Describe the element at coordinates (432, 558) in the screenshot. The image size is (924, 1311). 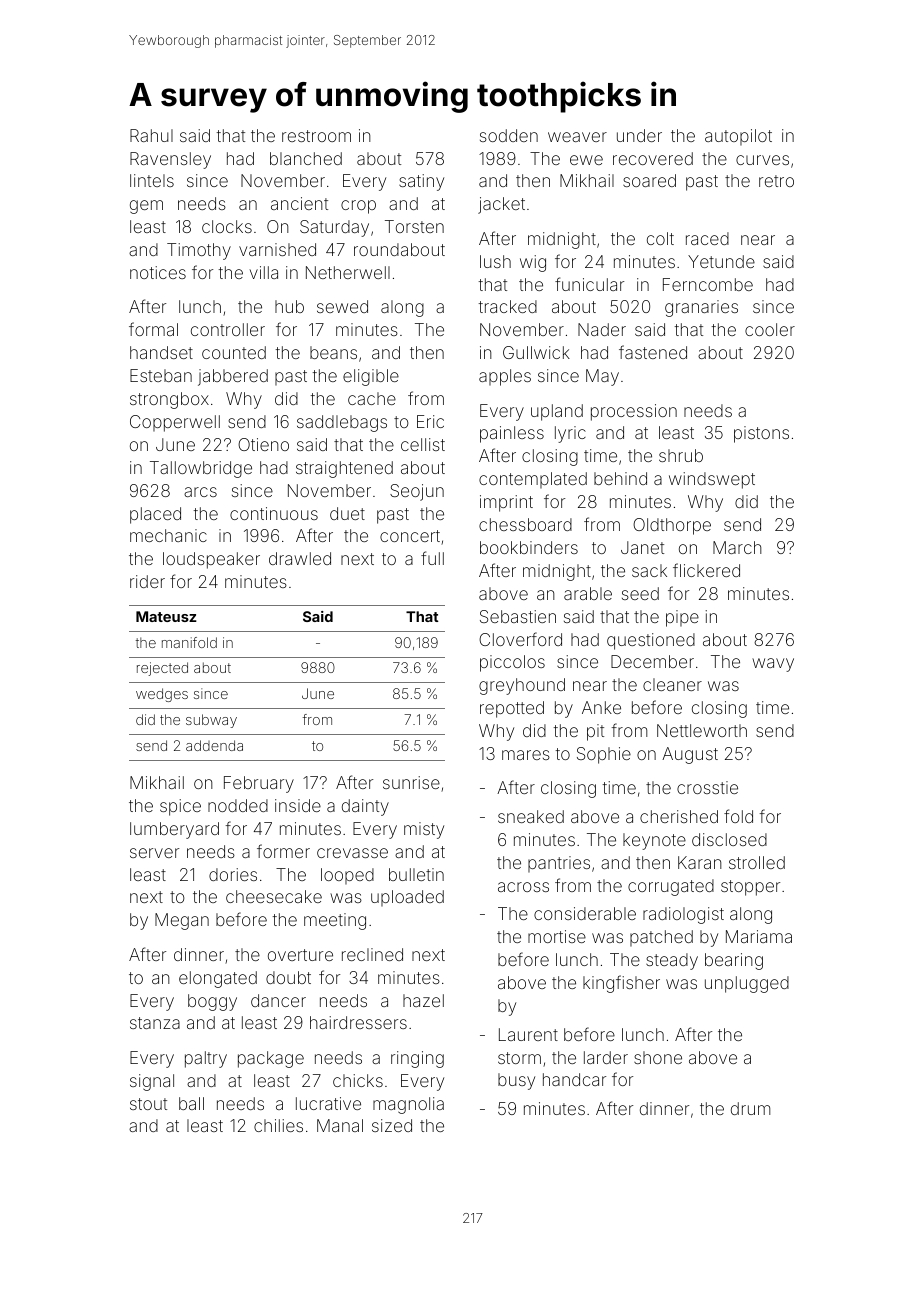
I see `full` at that location.
